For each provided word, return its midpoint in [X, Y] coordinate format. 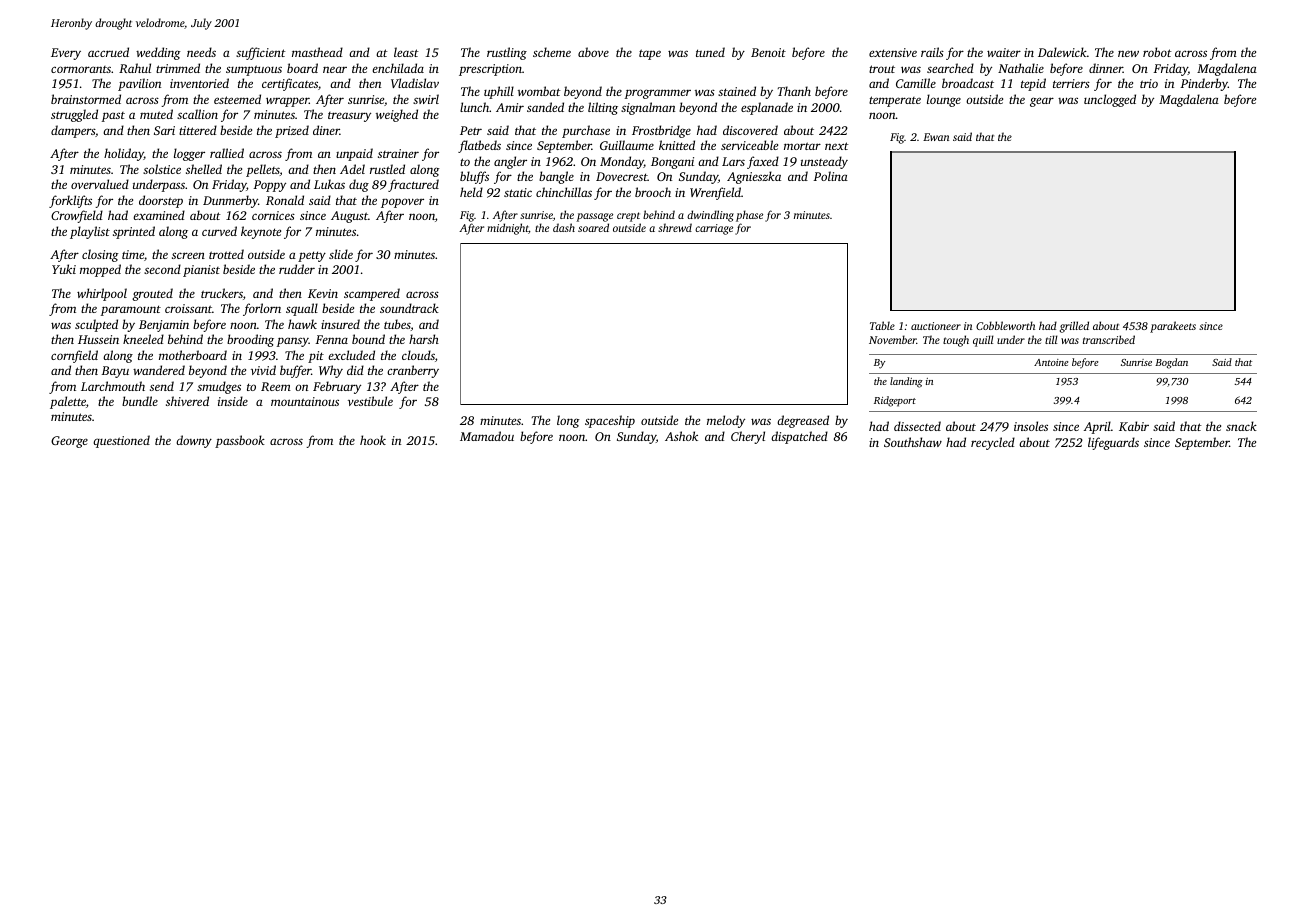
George [69, 442]
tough [956, 341]
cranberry [413, 371]
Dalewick [1062, 52]
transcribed [1109, 339]
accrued [108, 52]
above [593, 52]
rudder [297, 269]
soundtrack [409, 308]
